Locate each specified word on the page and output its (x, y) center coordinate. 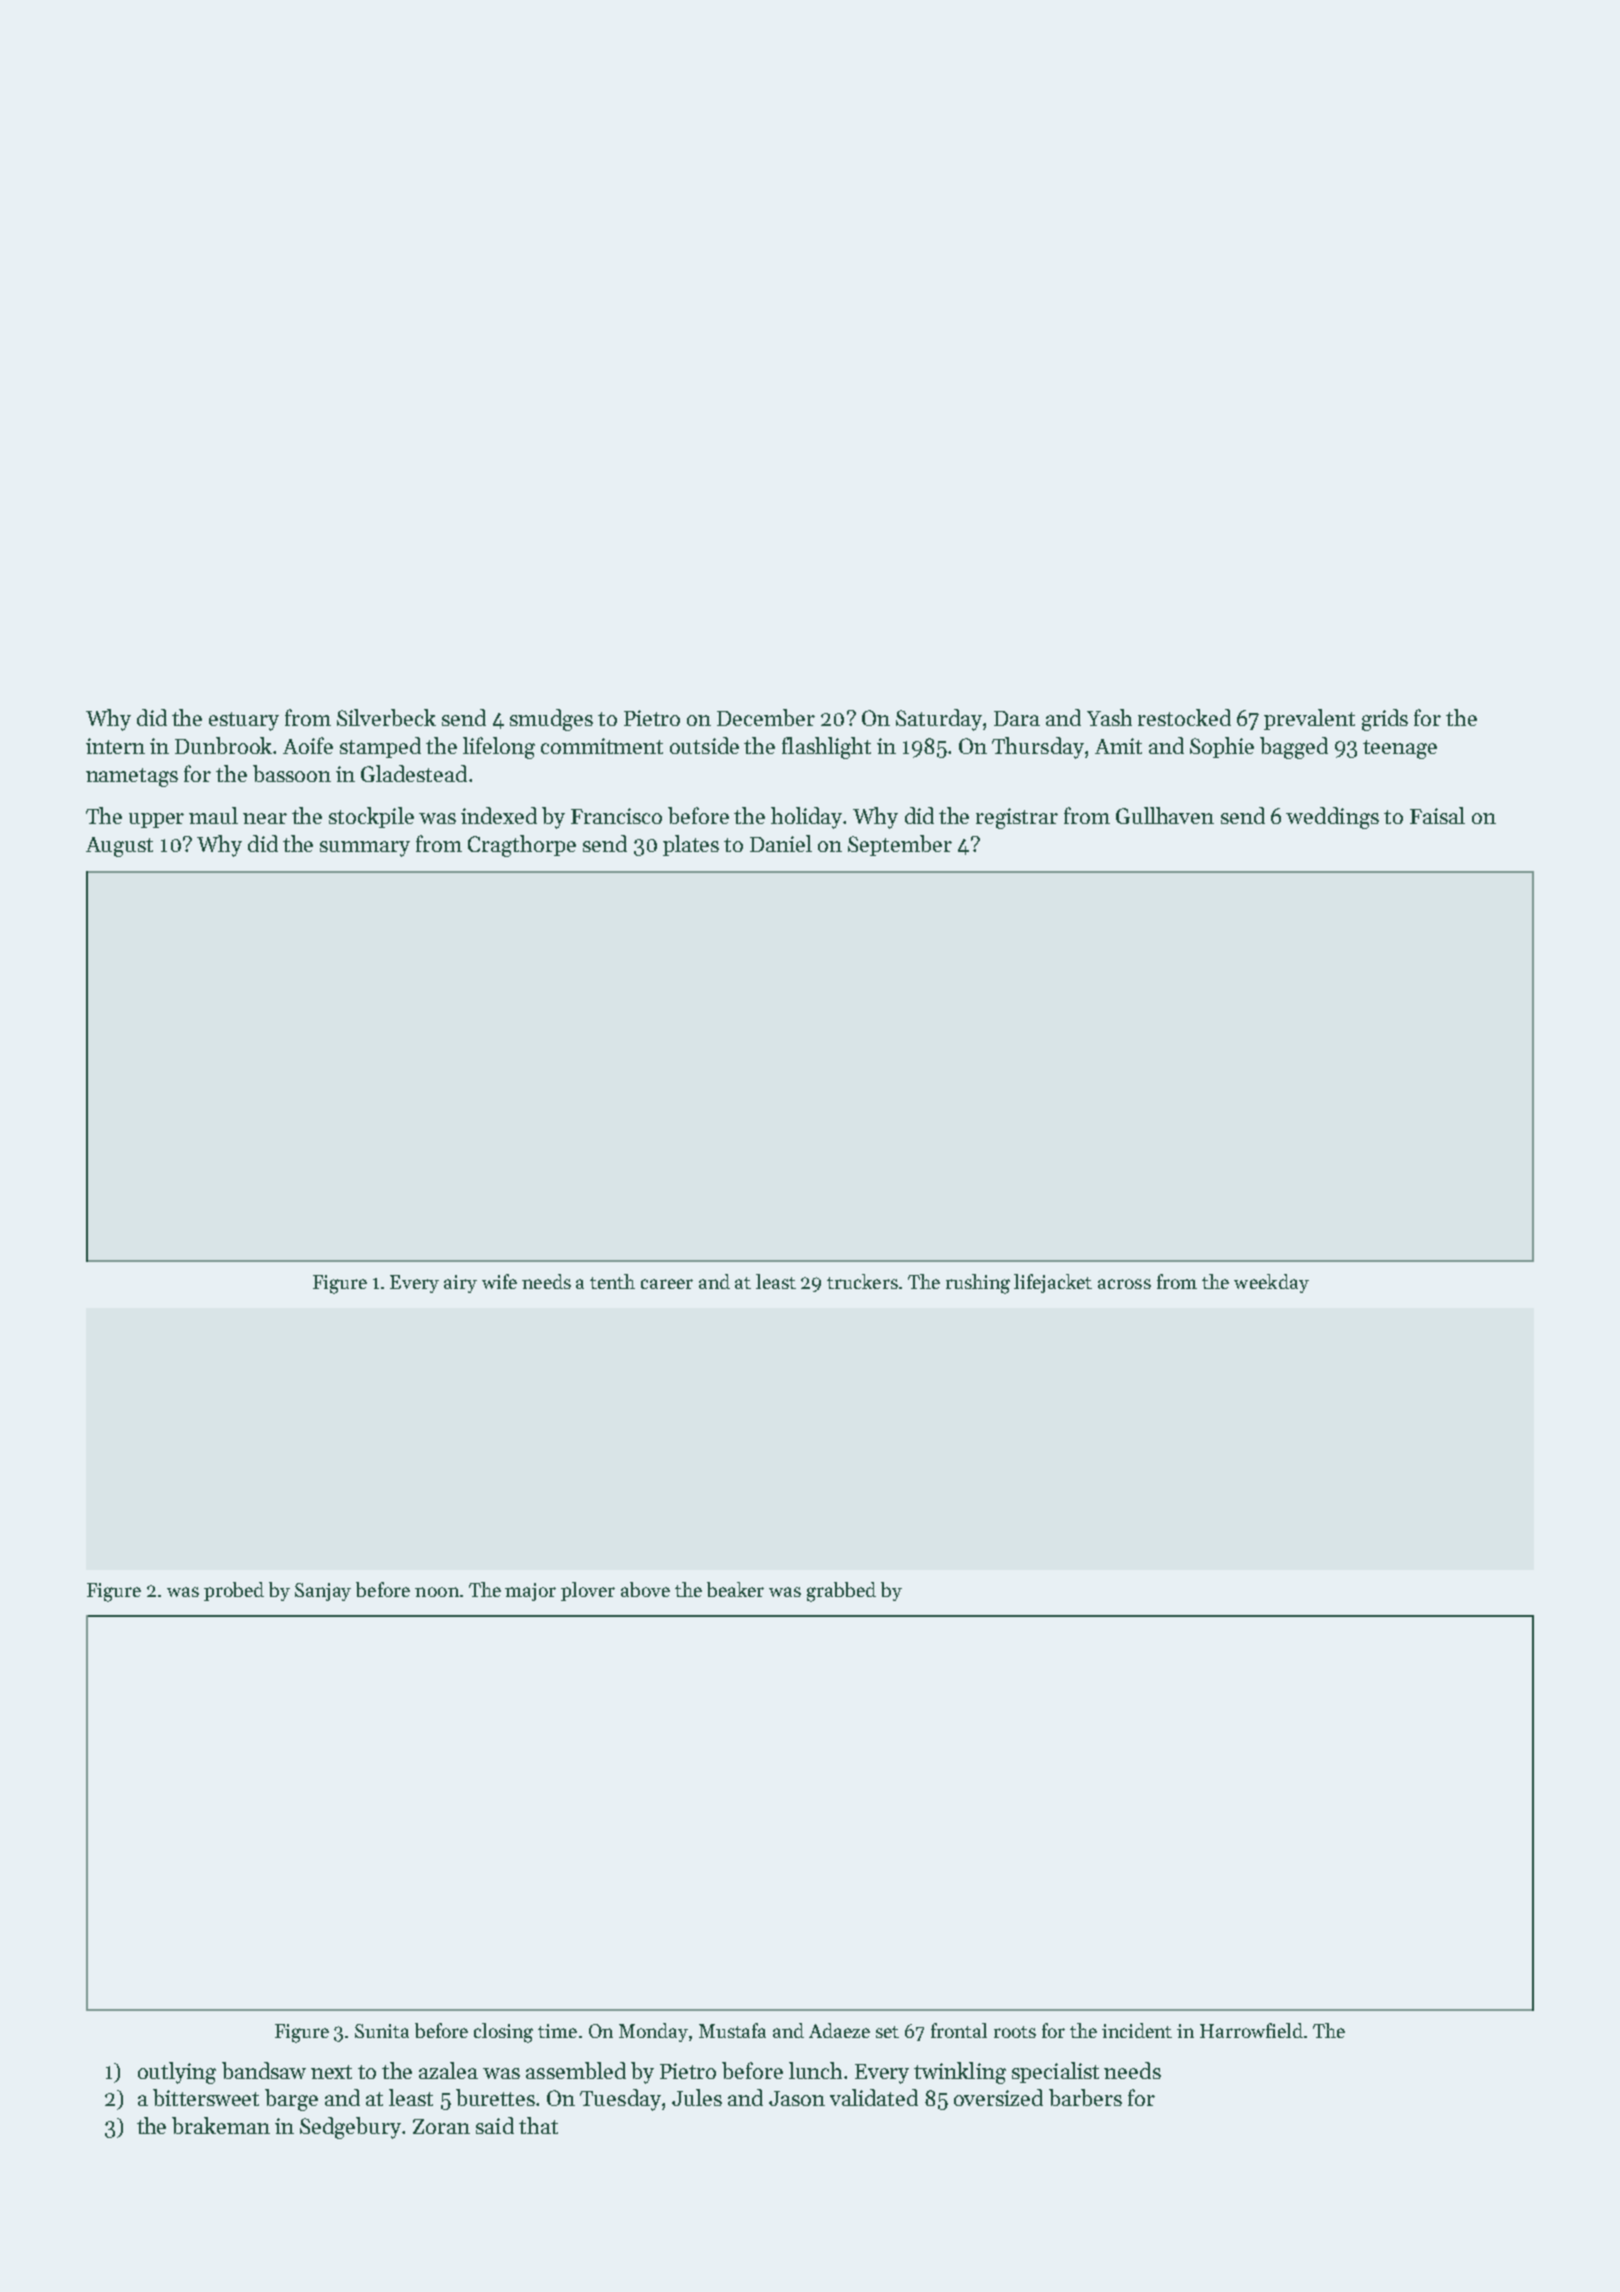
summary (365, 849)
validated (874, 2097)
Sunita (382, 2031)
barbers (1085, 2097)
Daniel (781, 843)
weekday (1271, 1283)
